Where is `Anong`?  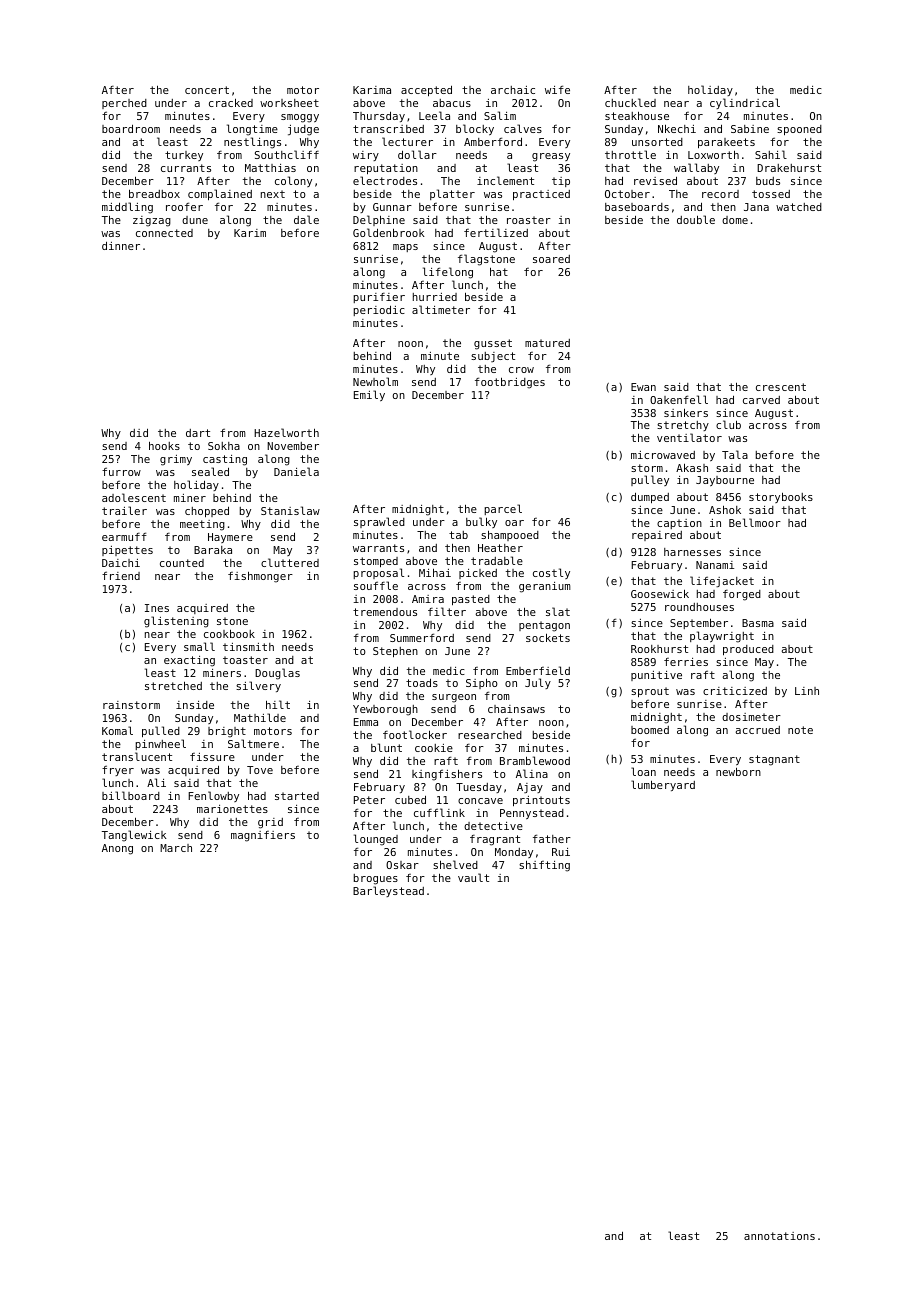
Anong is located at coordinates (117, 849).
